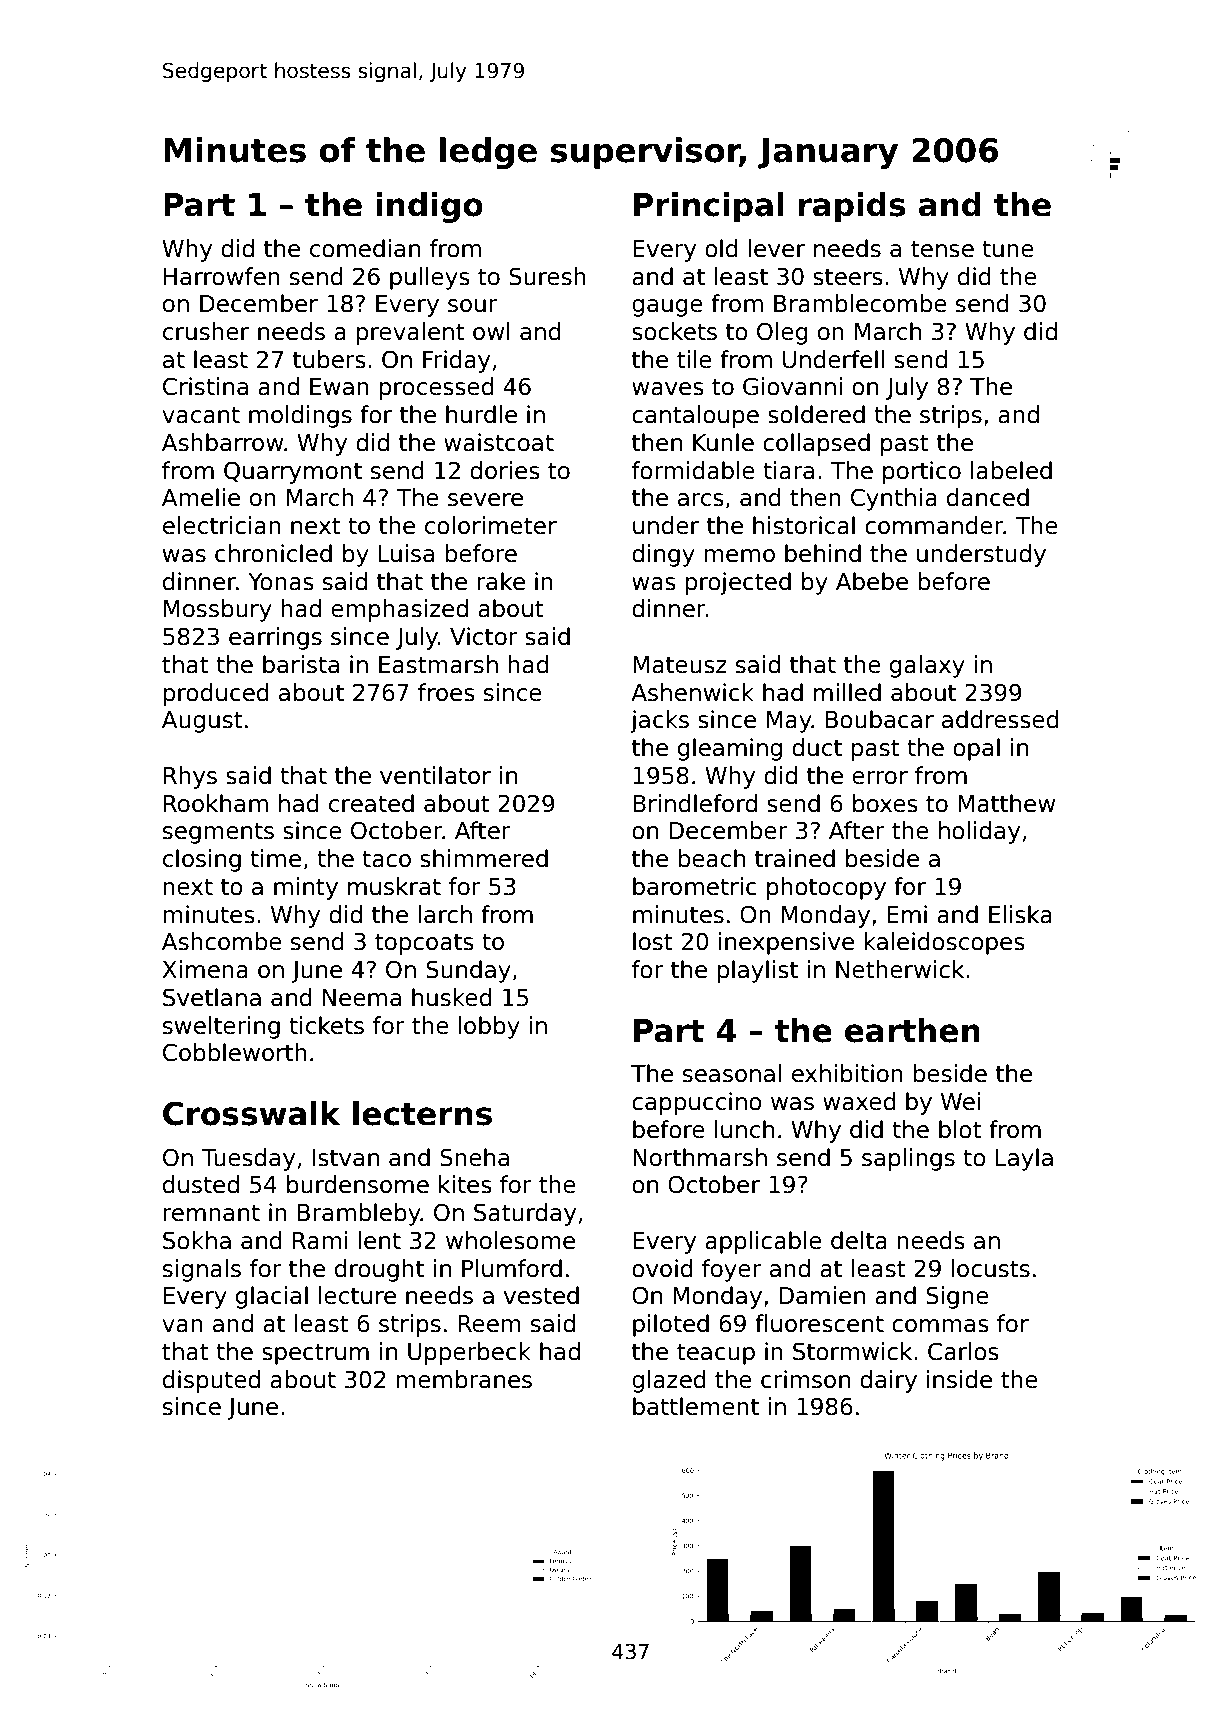 The width and height of the document is (1223, 1730). I want to click on hurdle, so click(481, 414).
